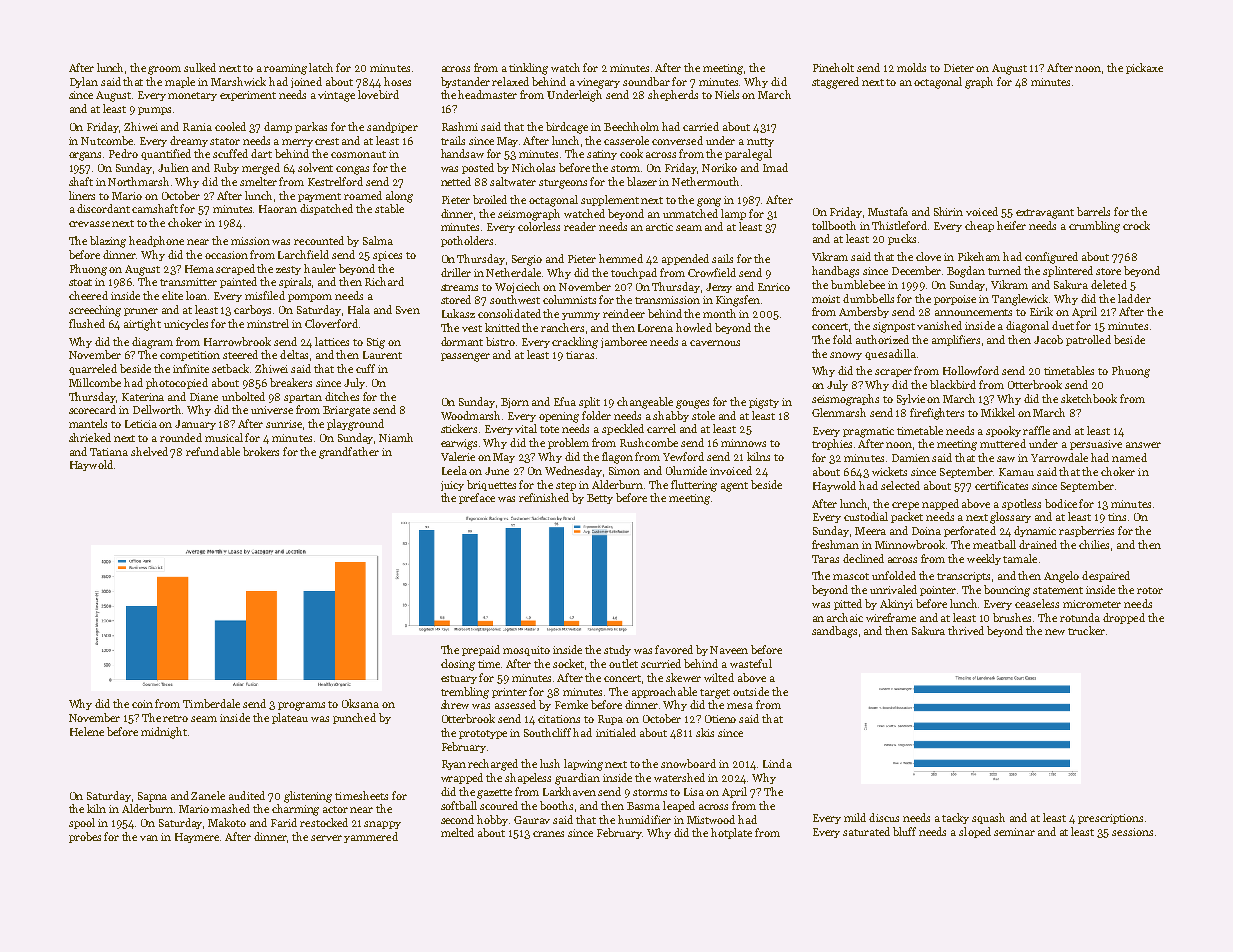 The width and height of the document is (1233, 952). Describe the element at coordinates (598, 83) in the document. I see `vinegary` at that location.
